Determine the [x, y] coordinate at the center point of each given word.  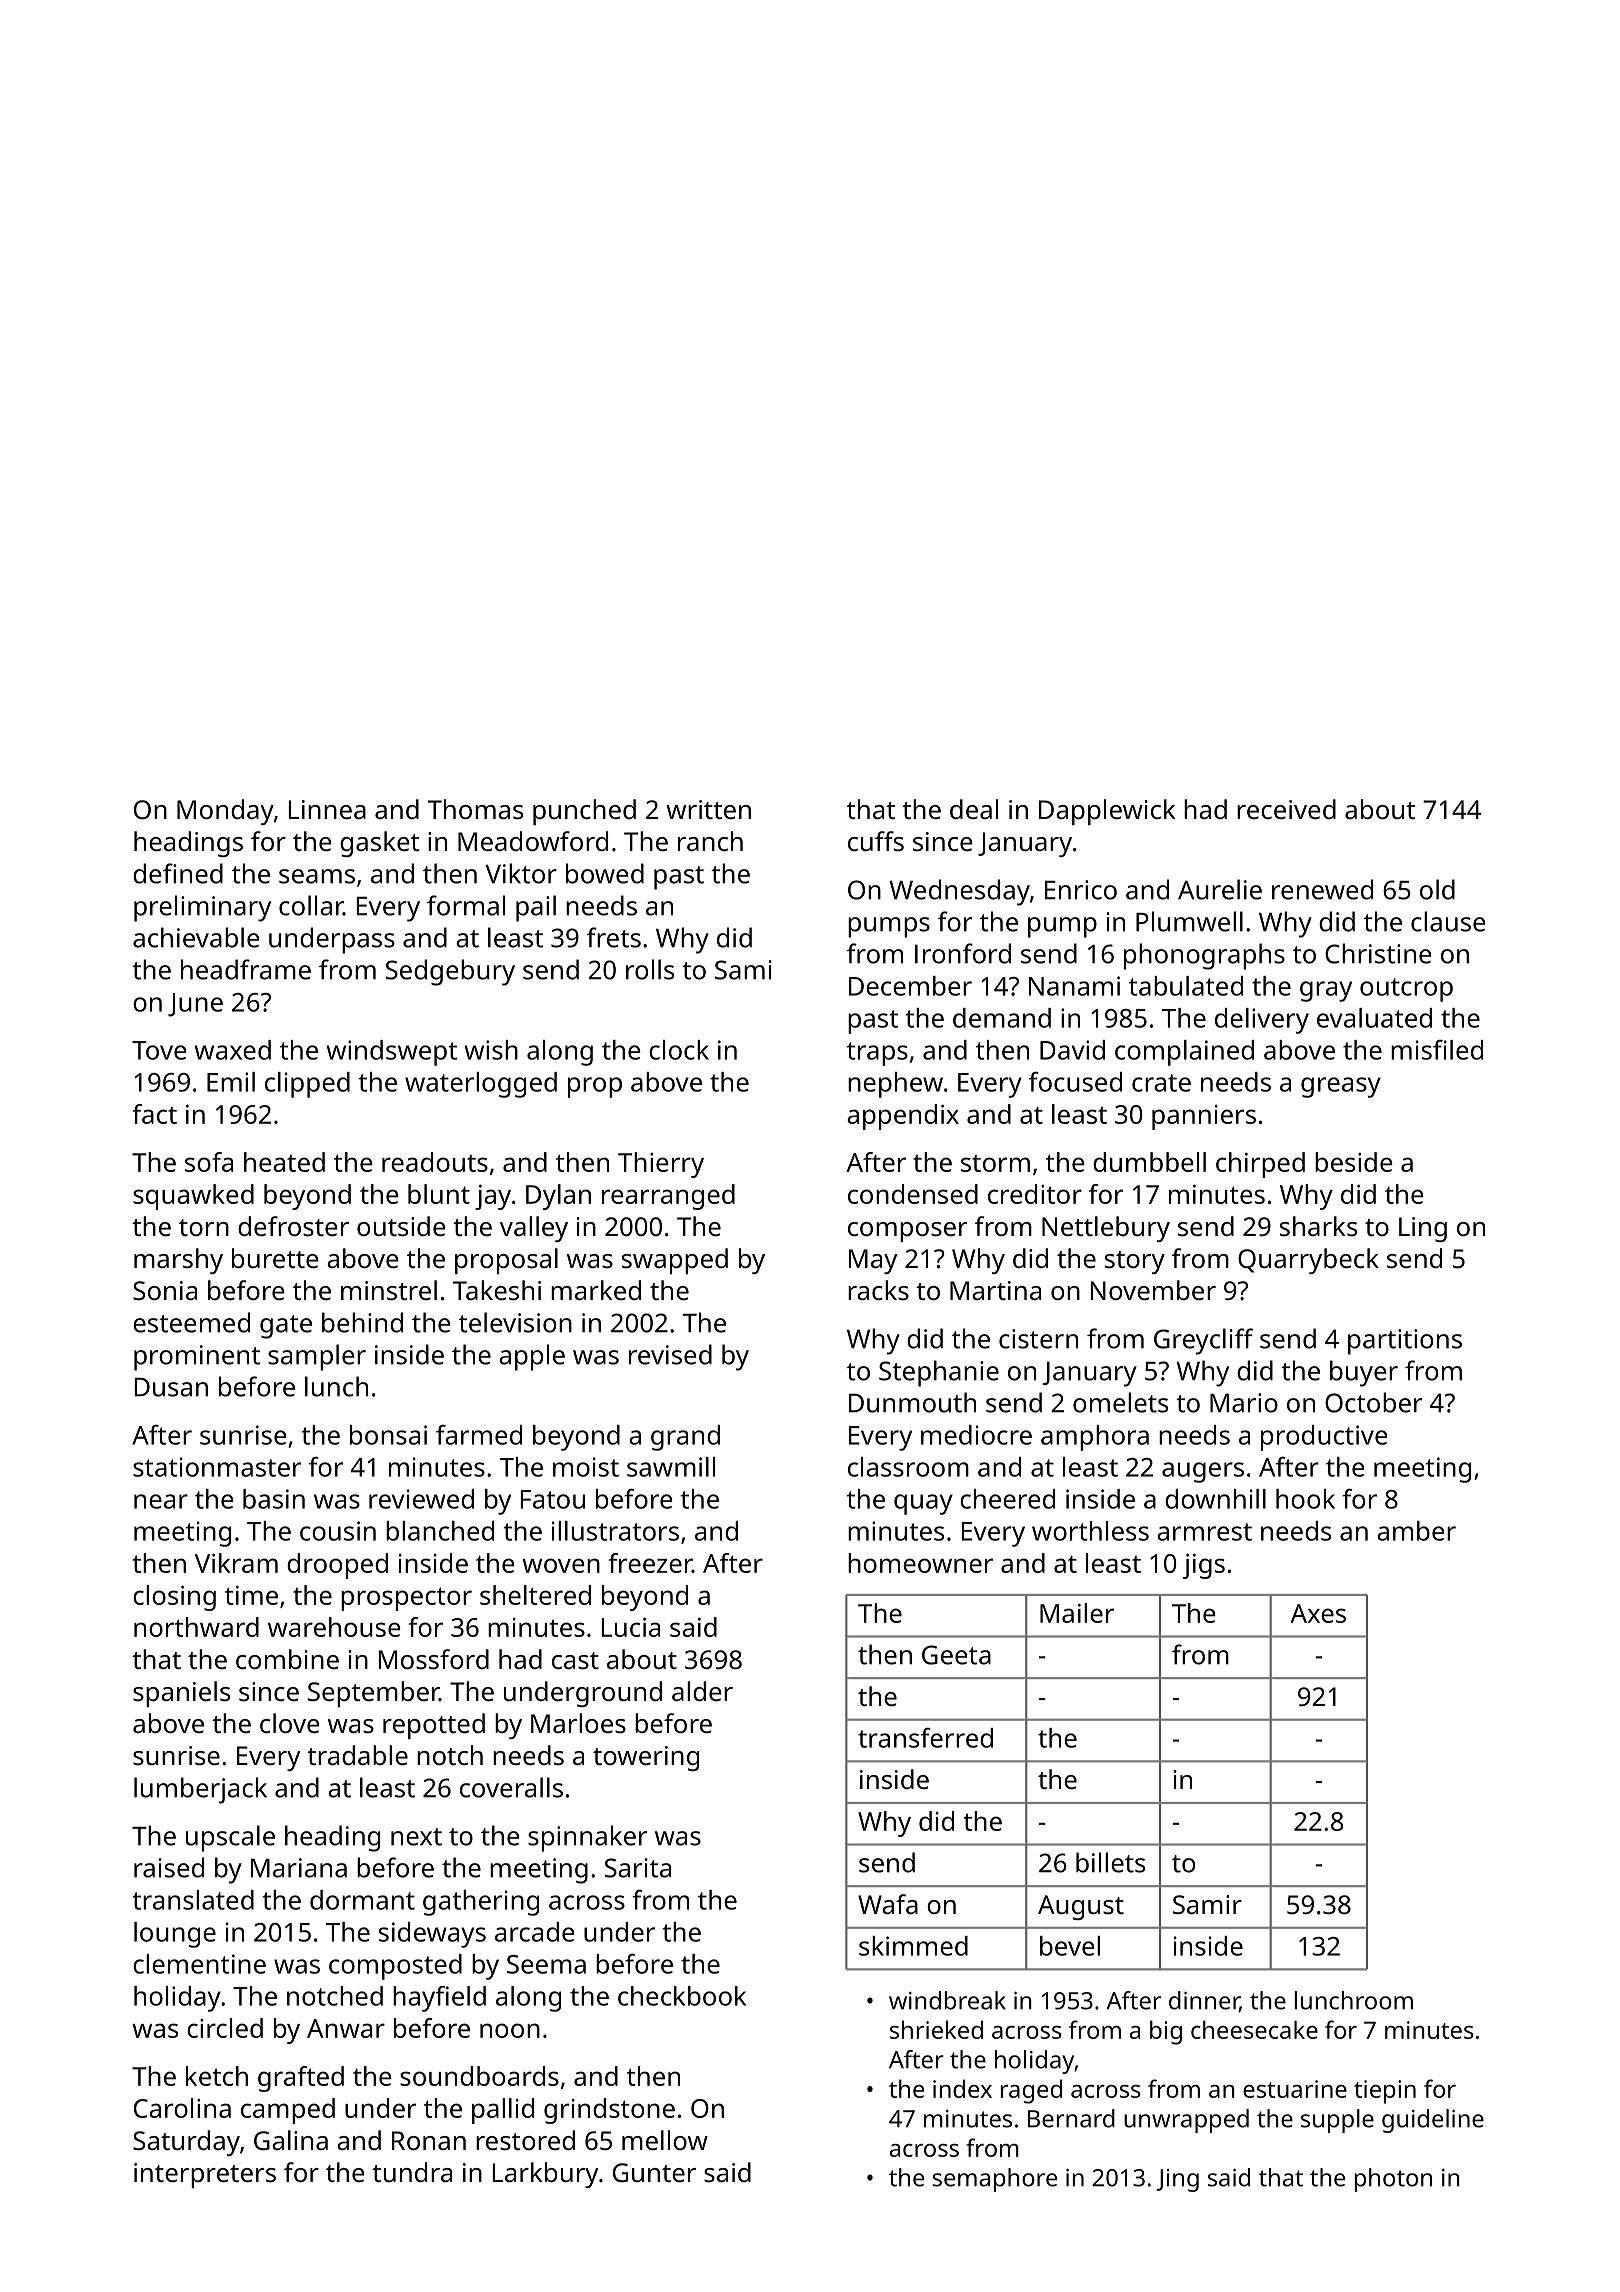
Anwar [346, 2028]
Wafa [888, 1904]
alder [702, 1691]
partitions [1405, 1342]
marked [596, 1290]
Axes [1318, 1613]
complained [1184, 1053]
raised [169, 1867]
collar [311, 905]
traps [877, 1054]
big [1166, 2032]
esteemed [191, 1322]
